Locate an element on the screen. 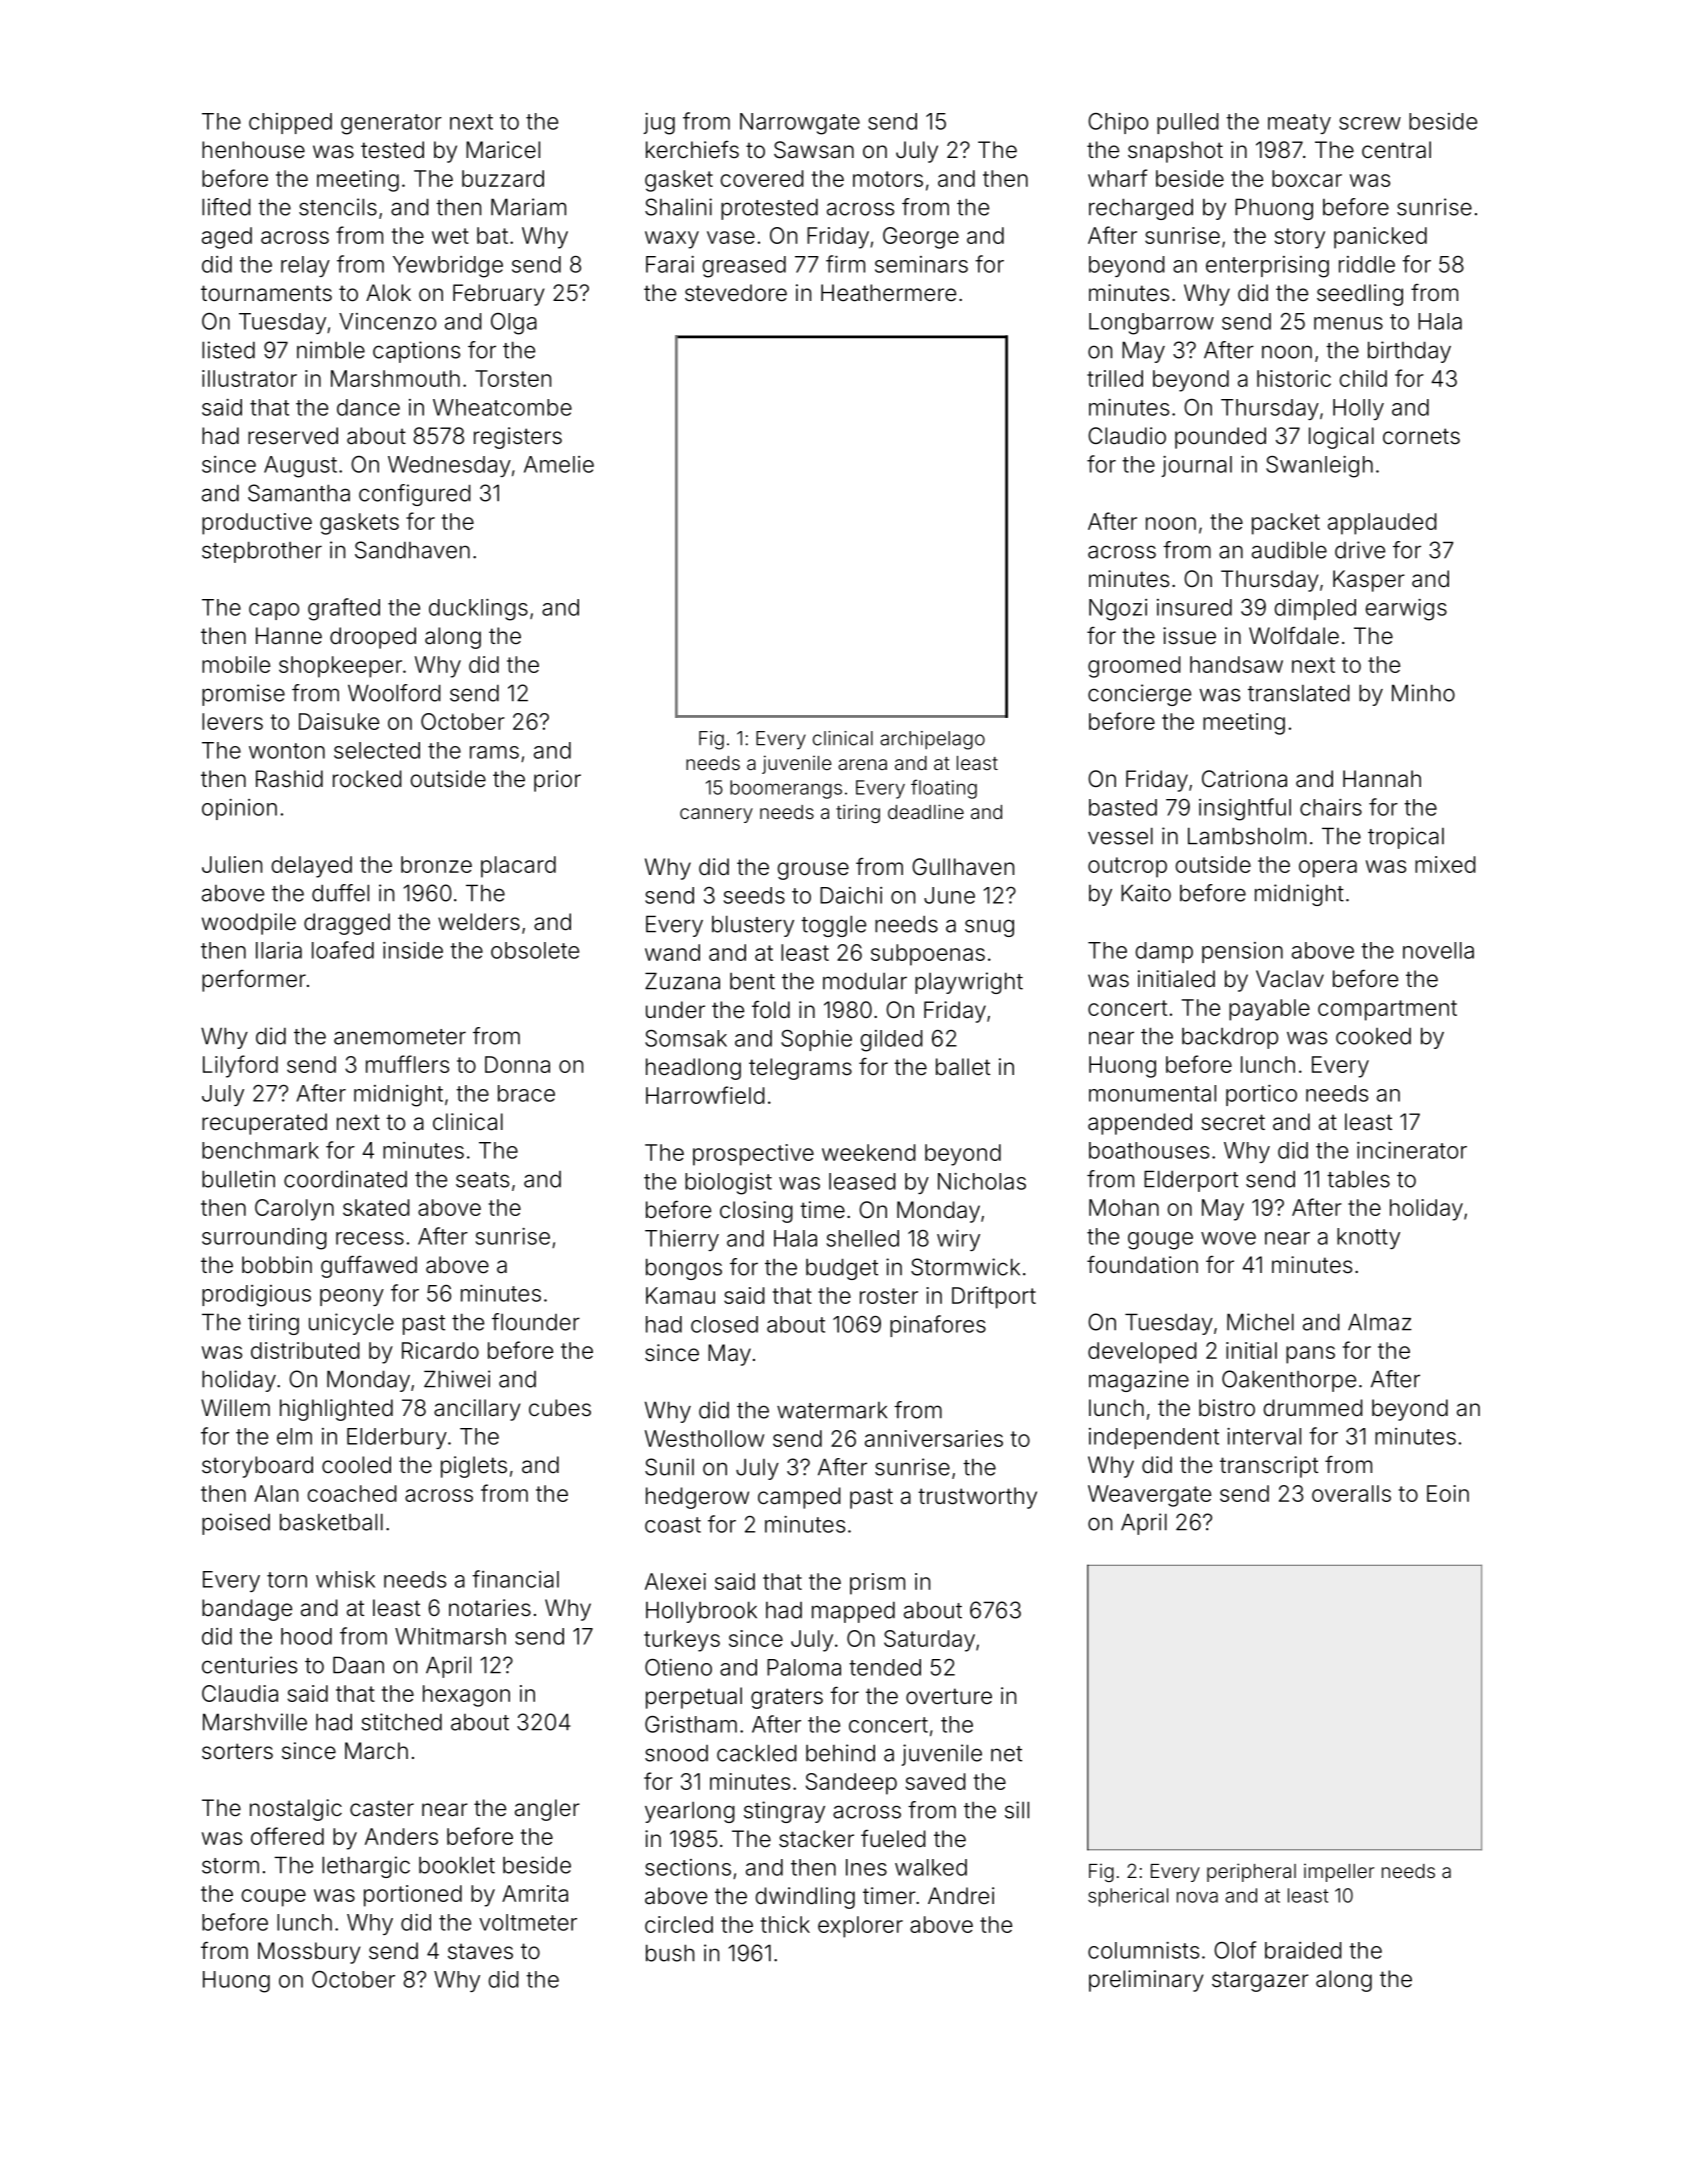  bush is located at coordinates (670, 1953).
